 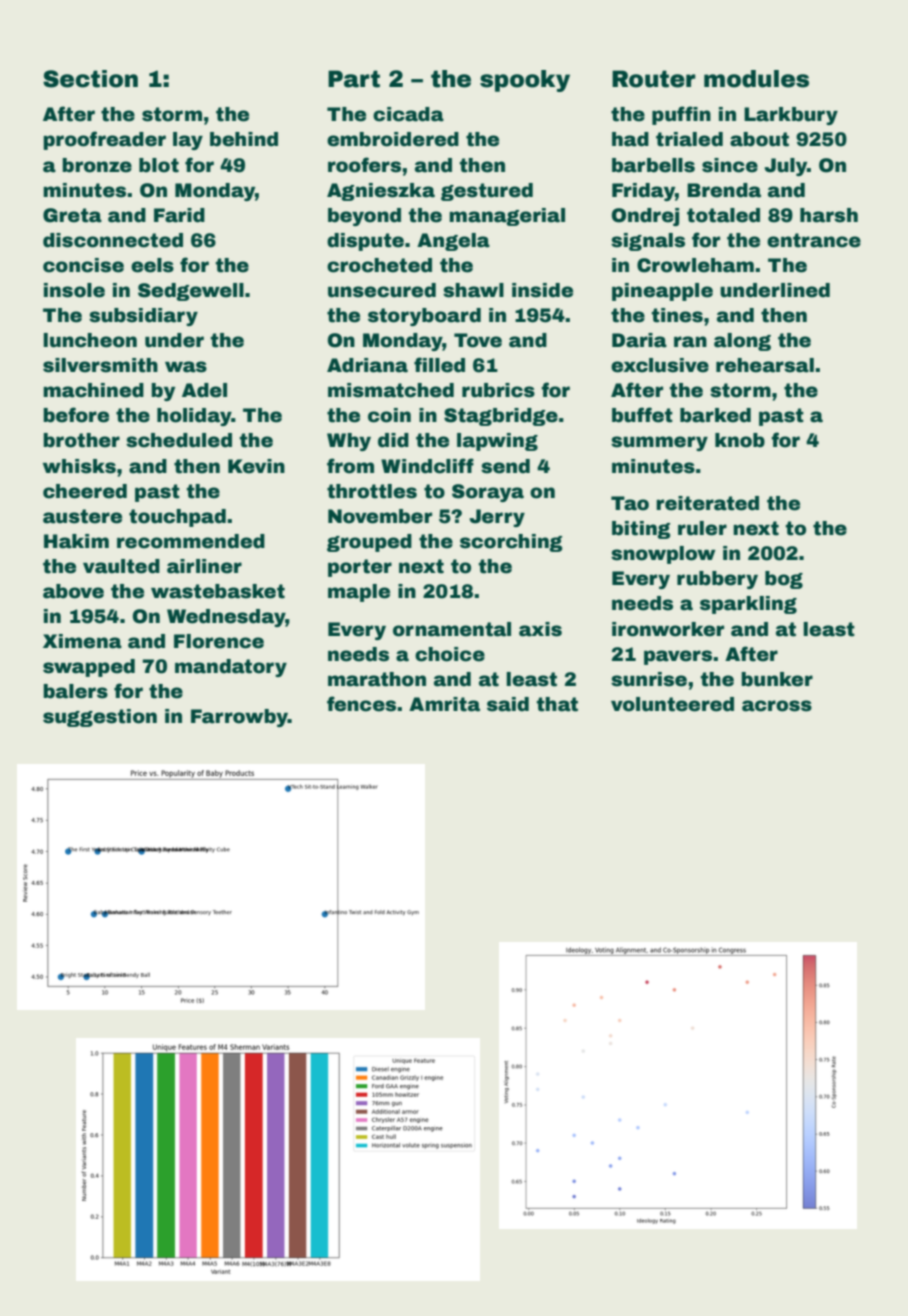 I want to click on Tao, so click(x=630, y=503).
